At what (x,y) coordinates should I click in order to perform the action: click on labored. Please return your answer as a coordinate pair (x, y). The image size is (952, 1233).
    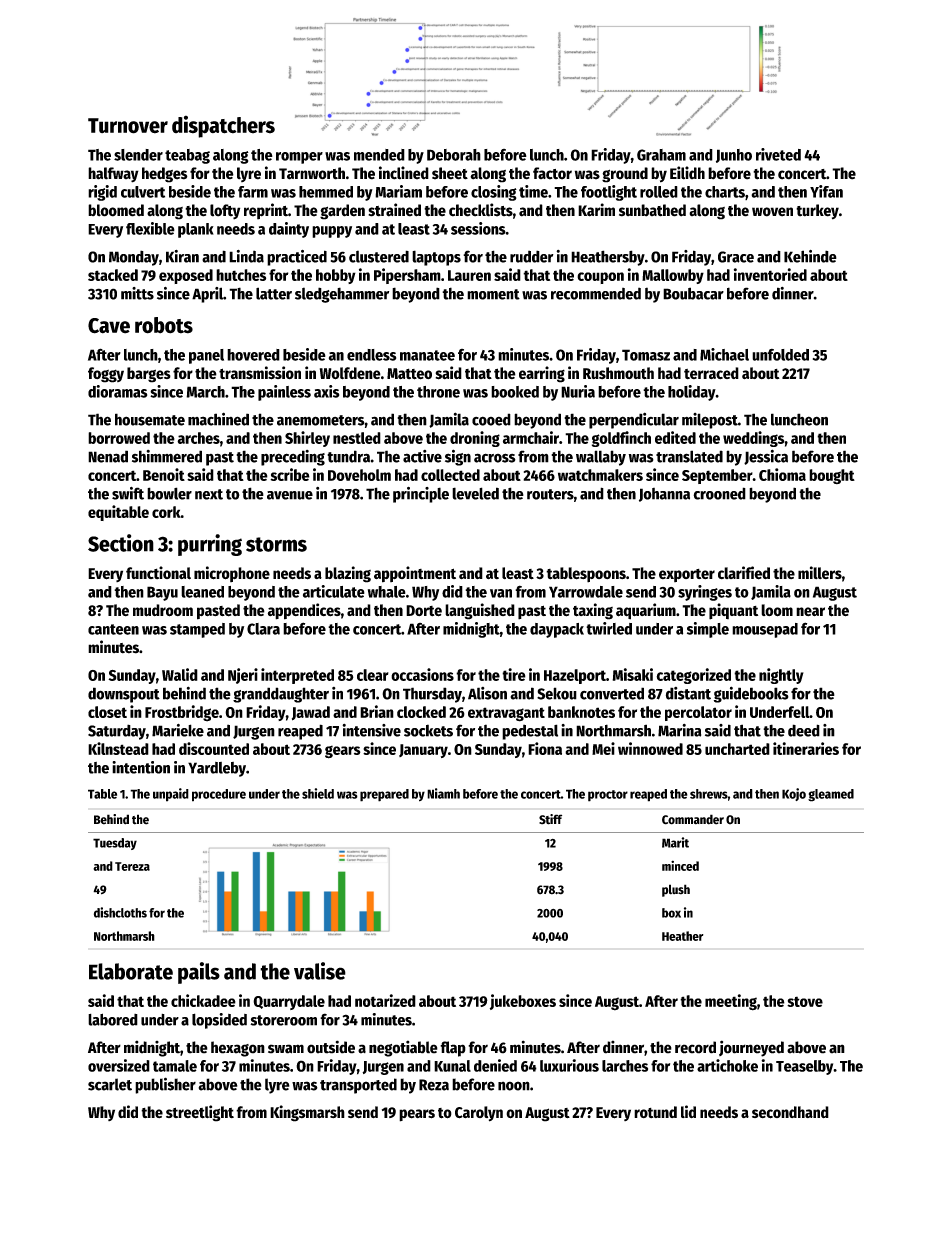
    Looking at the image, I should click on (113, 1019).
